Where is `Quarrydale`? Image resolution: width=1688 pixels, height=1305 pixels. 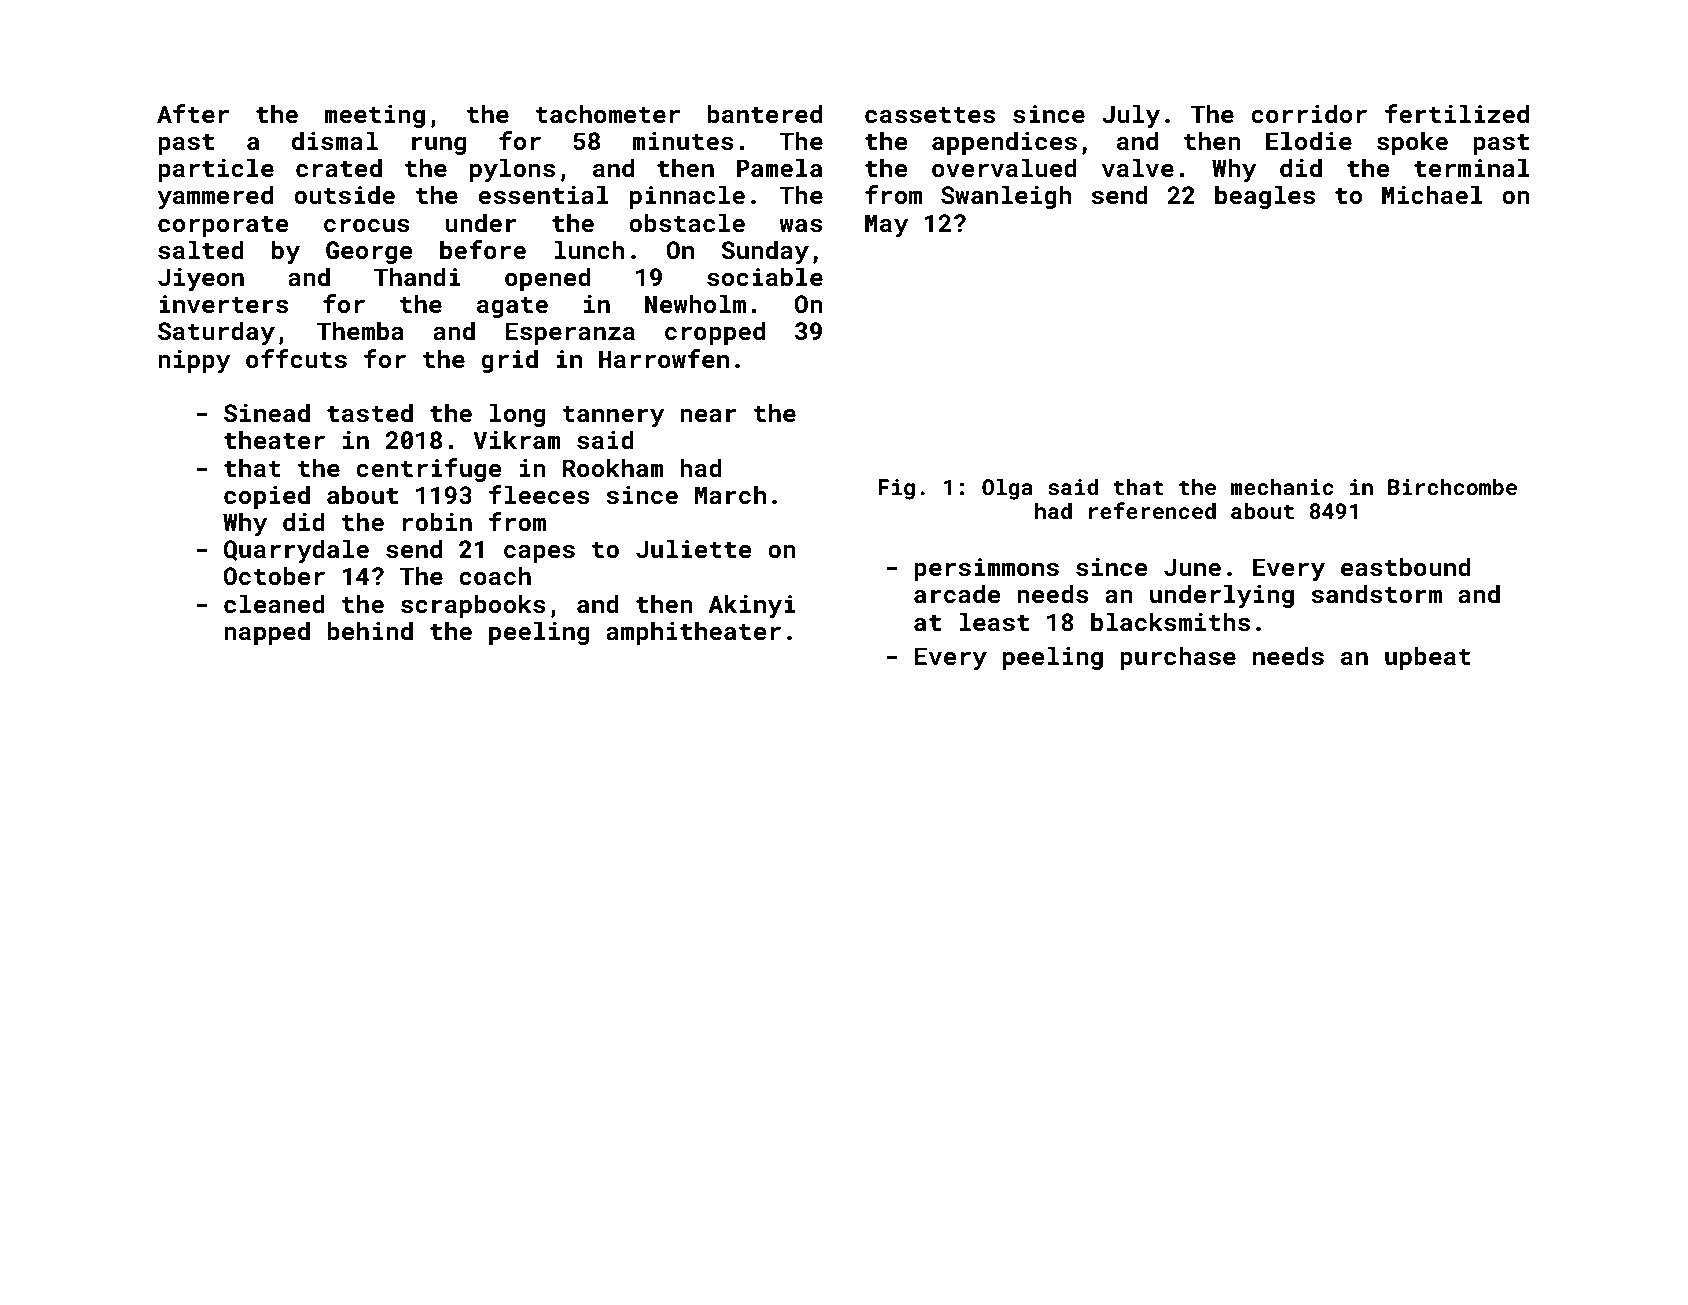 Quarrydale is located at coordinates (296, 551).
